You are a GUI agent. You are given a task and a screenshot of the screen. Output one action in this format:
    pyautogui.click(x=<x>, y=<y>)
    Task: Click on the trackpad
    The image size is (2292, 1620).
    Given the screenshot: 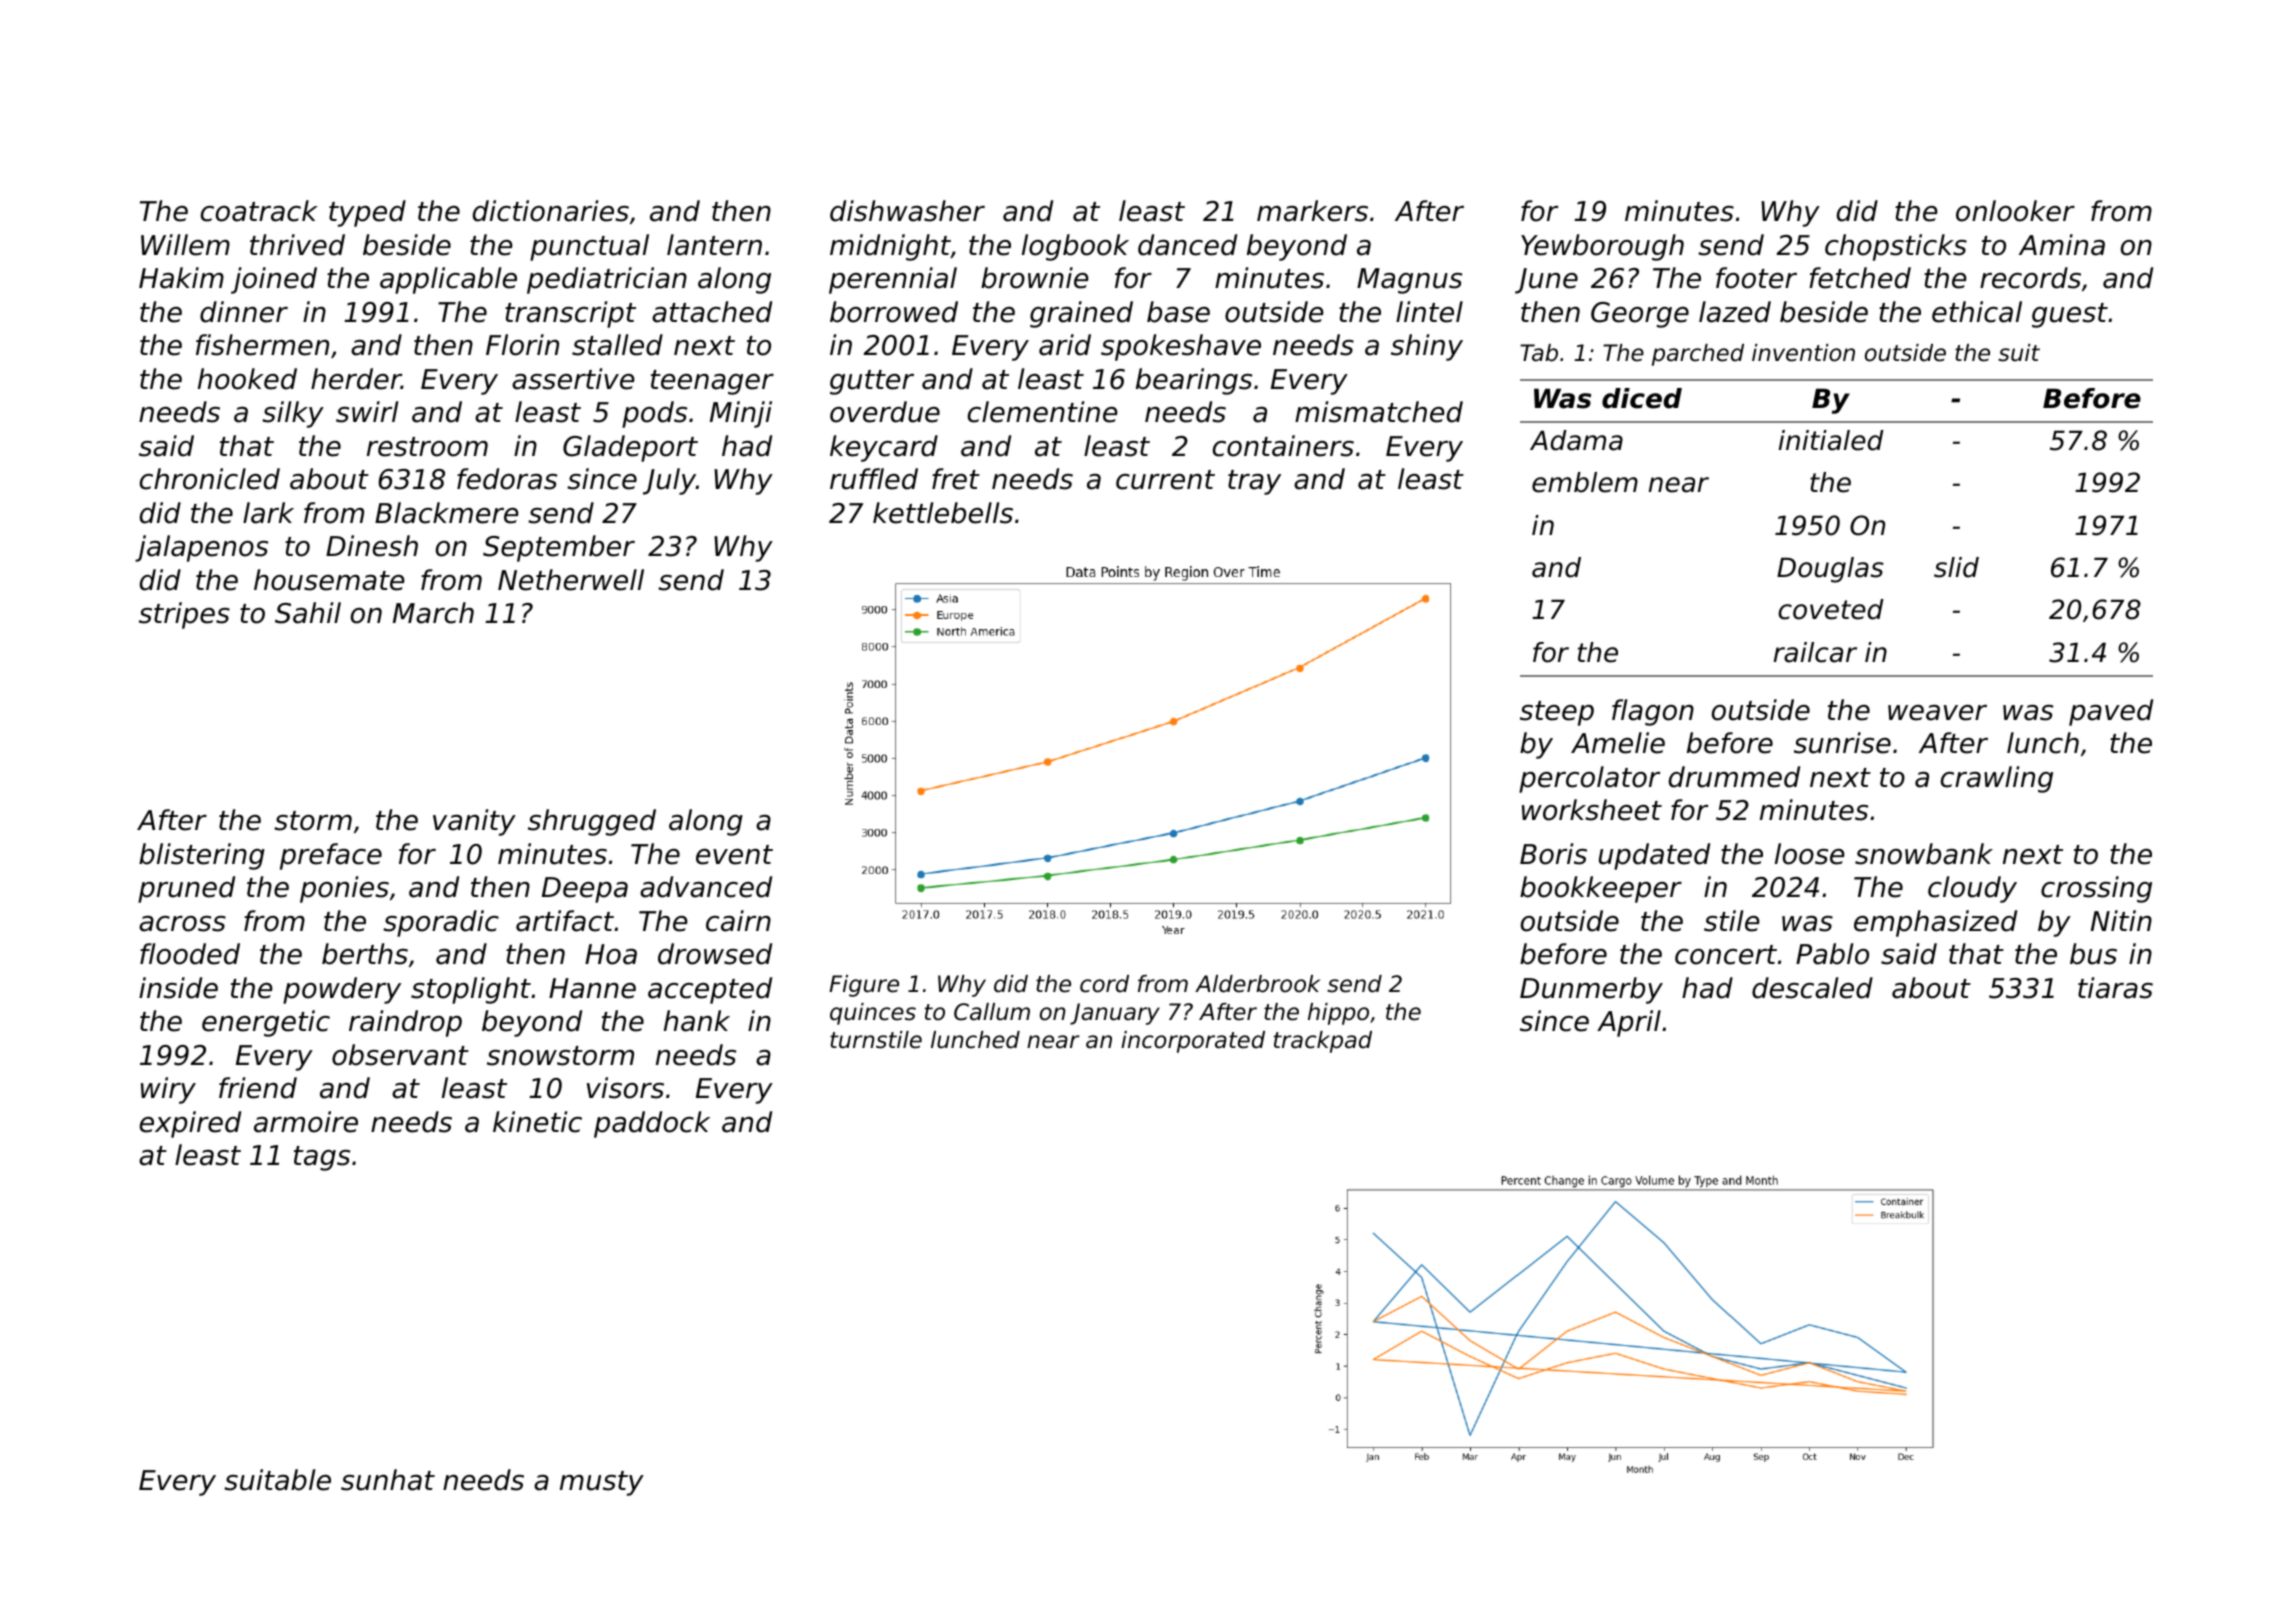 What is the action you would take?
    pyautogui.click(x=1323, y=1042)
